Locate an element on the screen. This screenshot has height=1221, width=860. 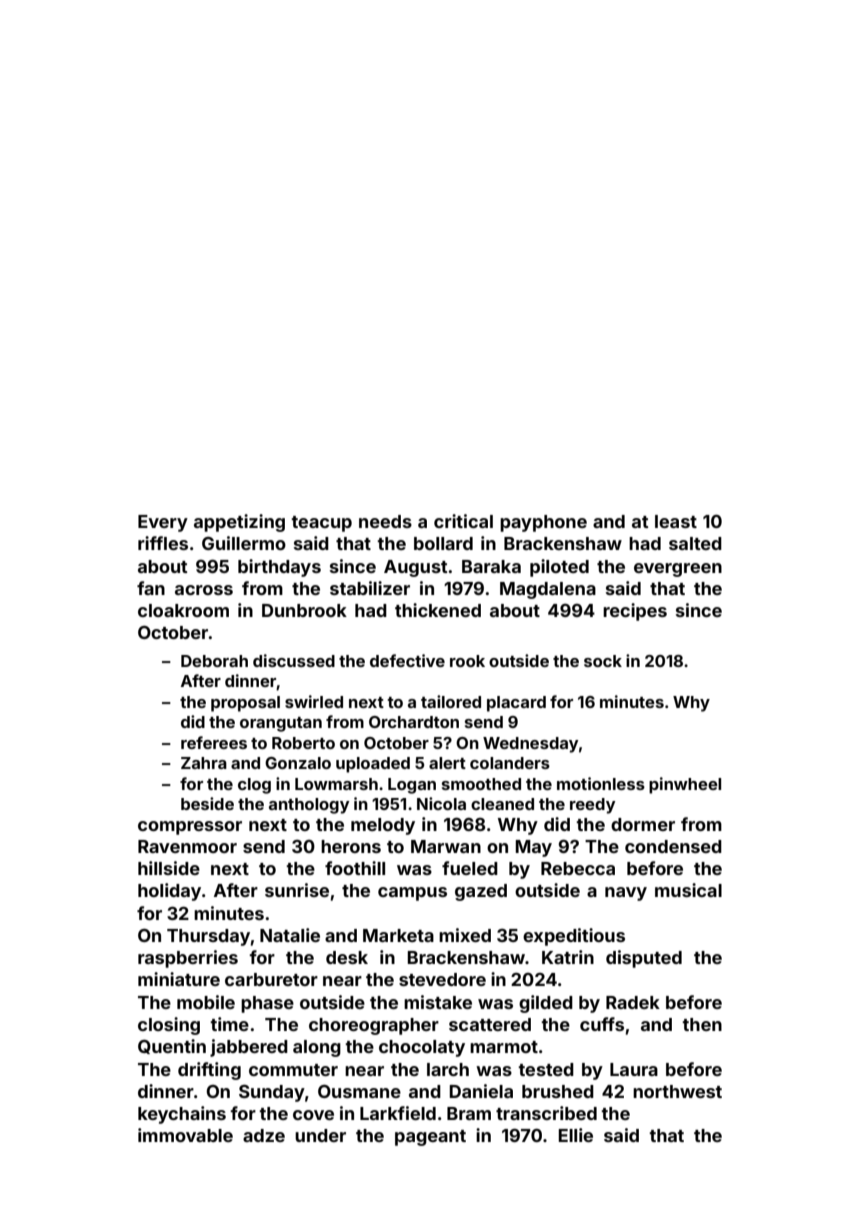
Zahra is located at coordinates (204, 763).
